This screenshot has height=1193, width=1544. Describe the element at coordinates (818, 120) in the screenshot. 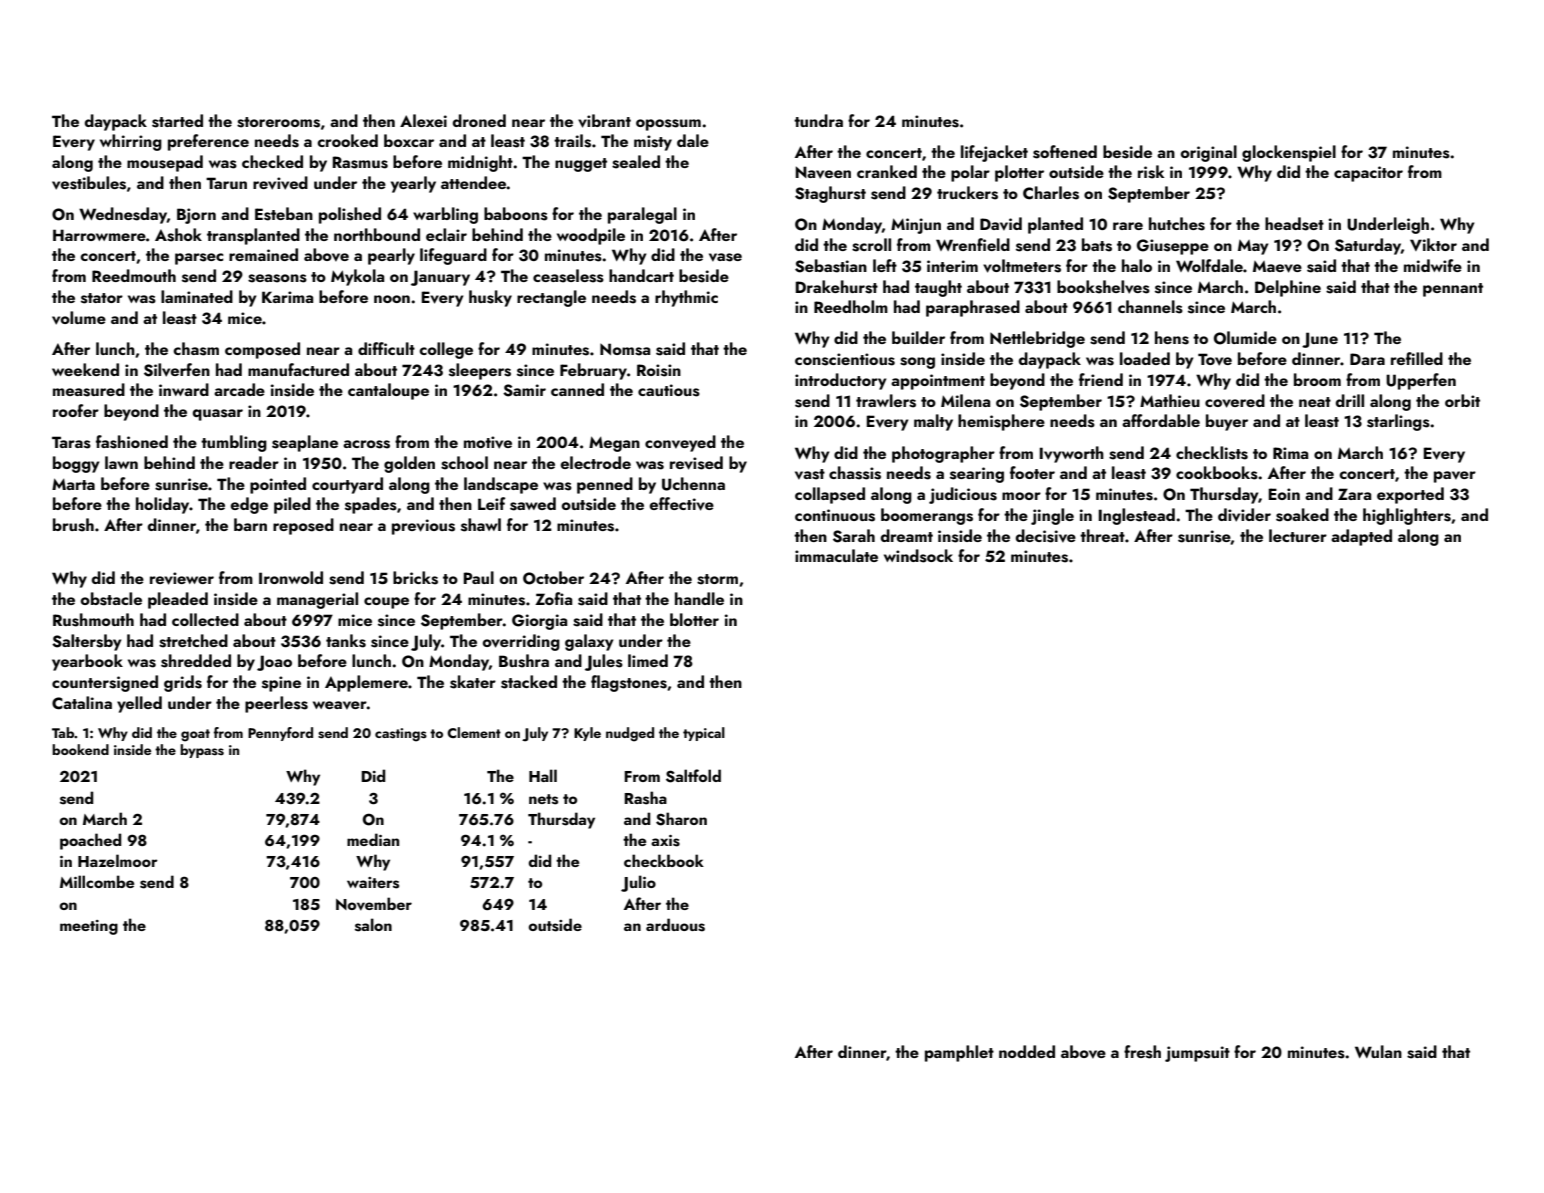

I see `tundra` at that location.
